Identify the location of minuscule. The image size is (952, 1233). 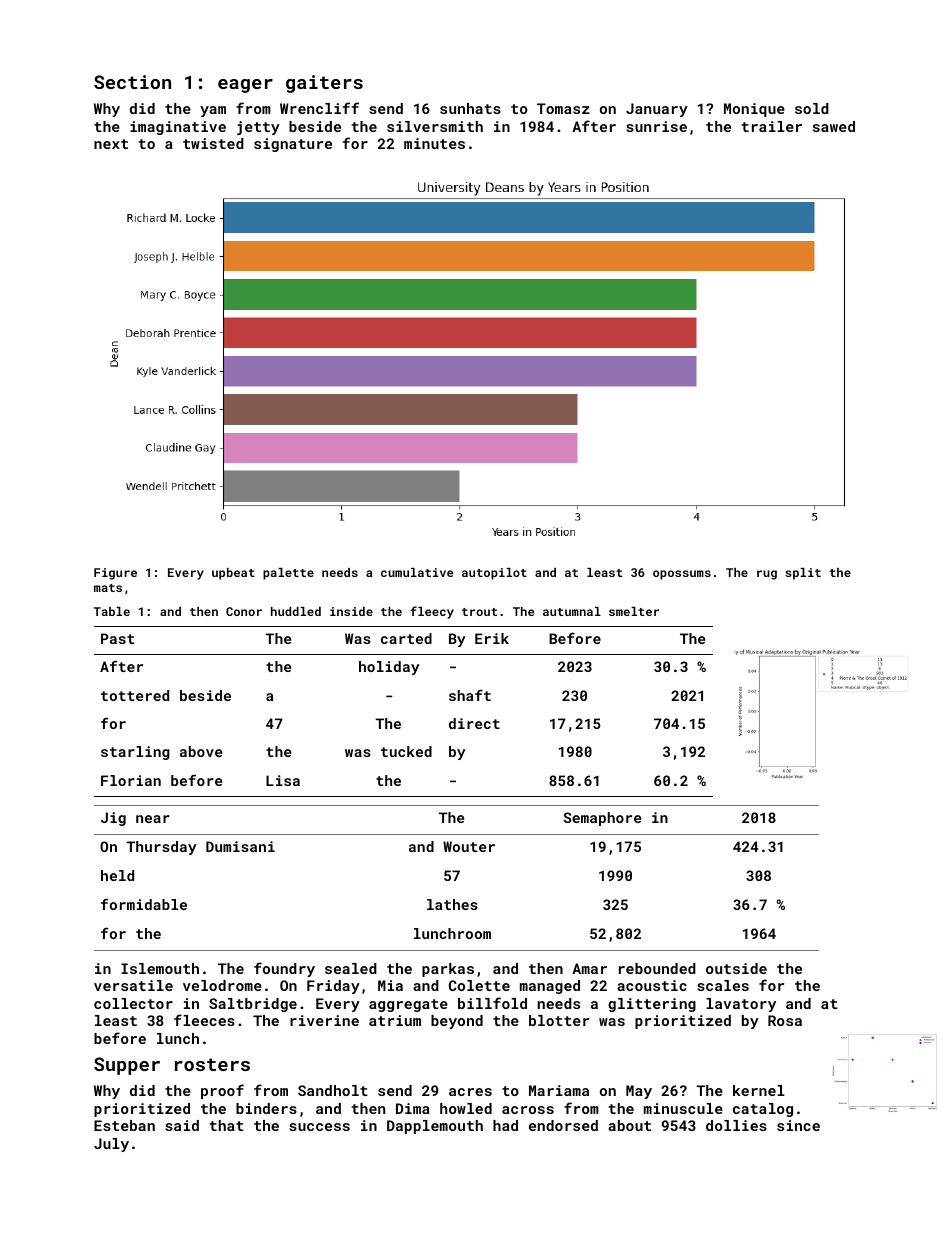
(683, 1108).
